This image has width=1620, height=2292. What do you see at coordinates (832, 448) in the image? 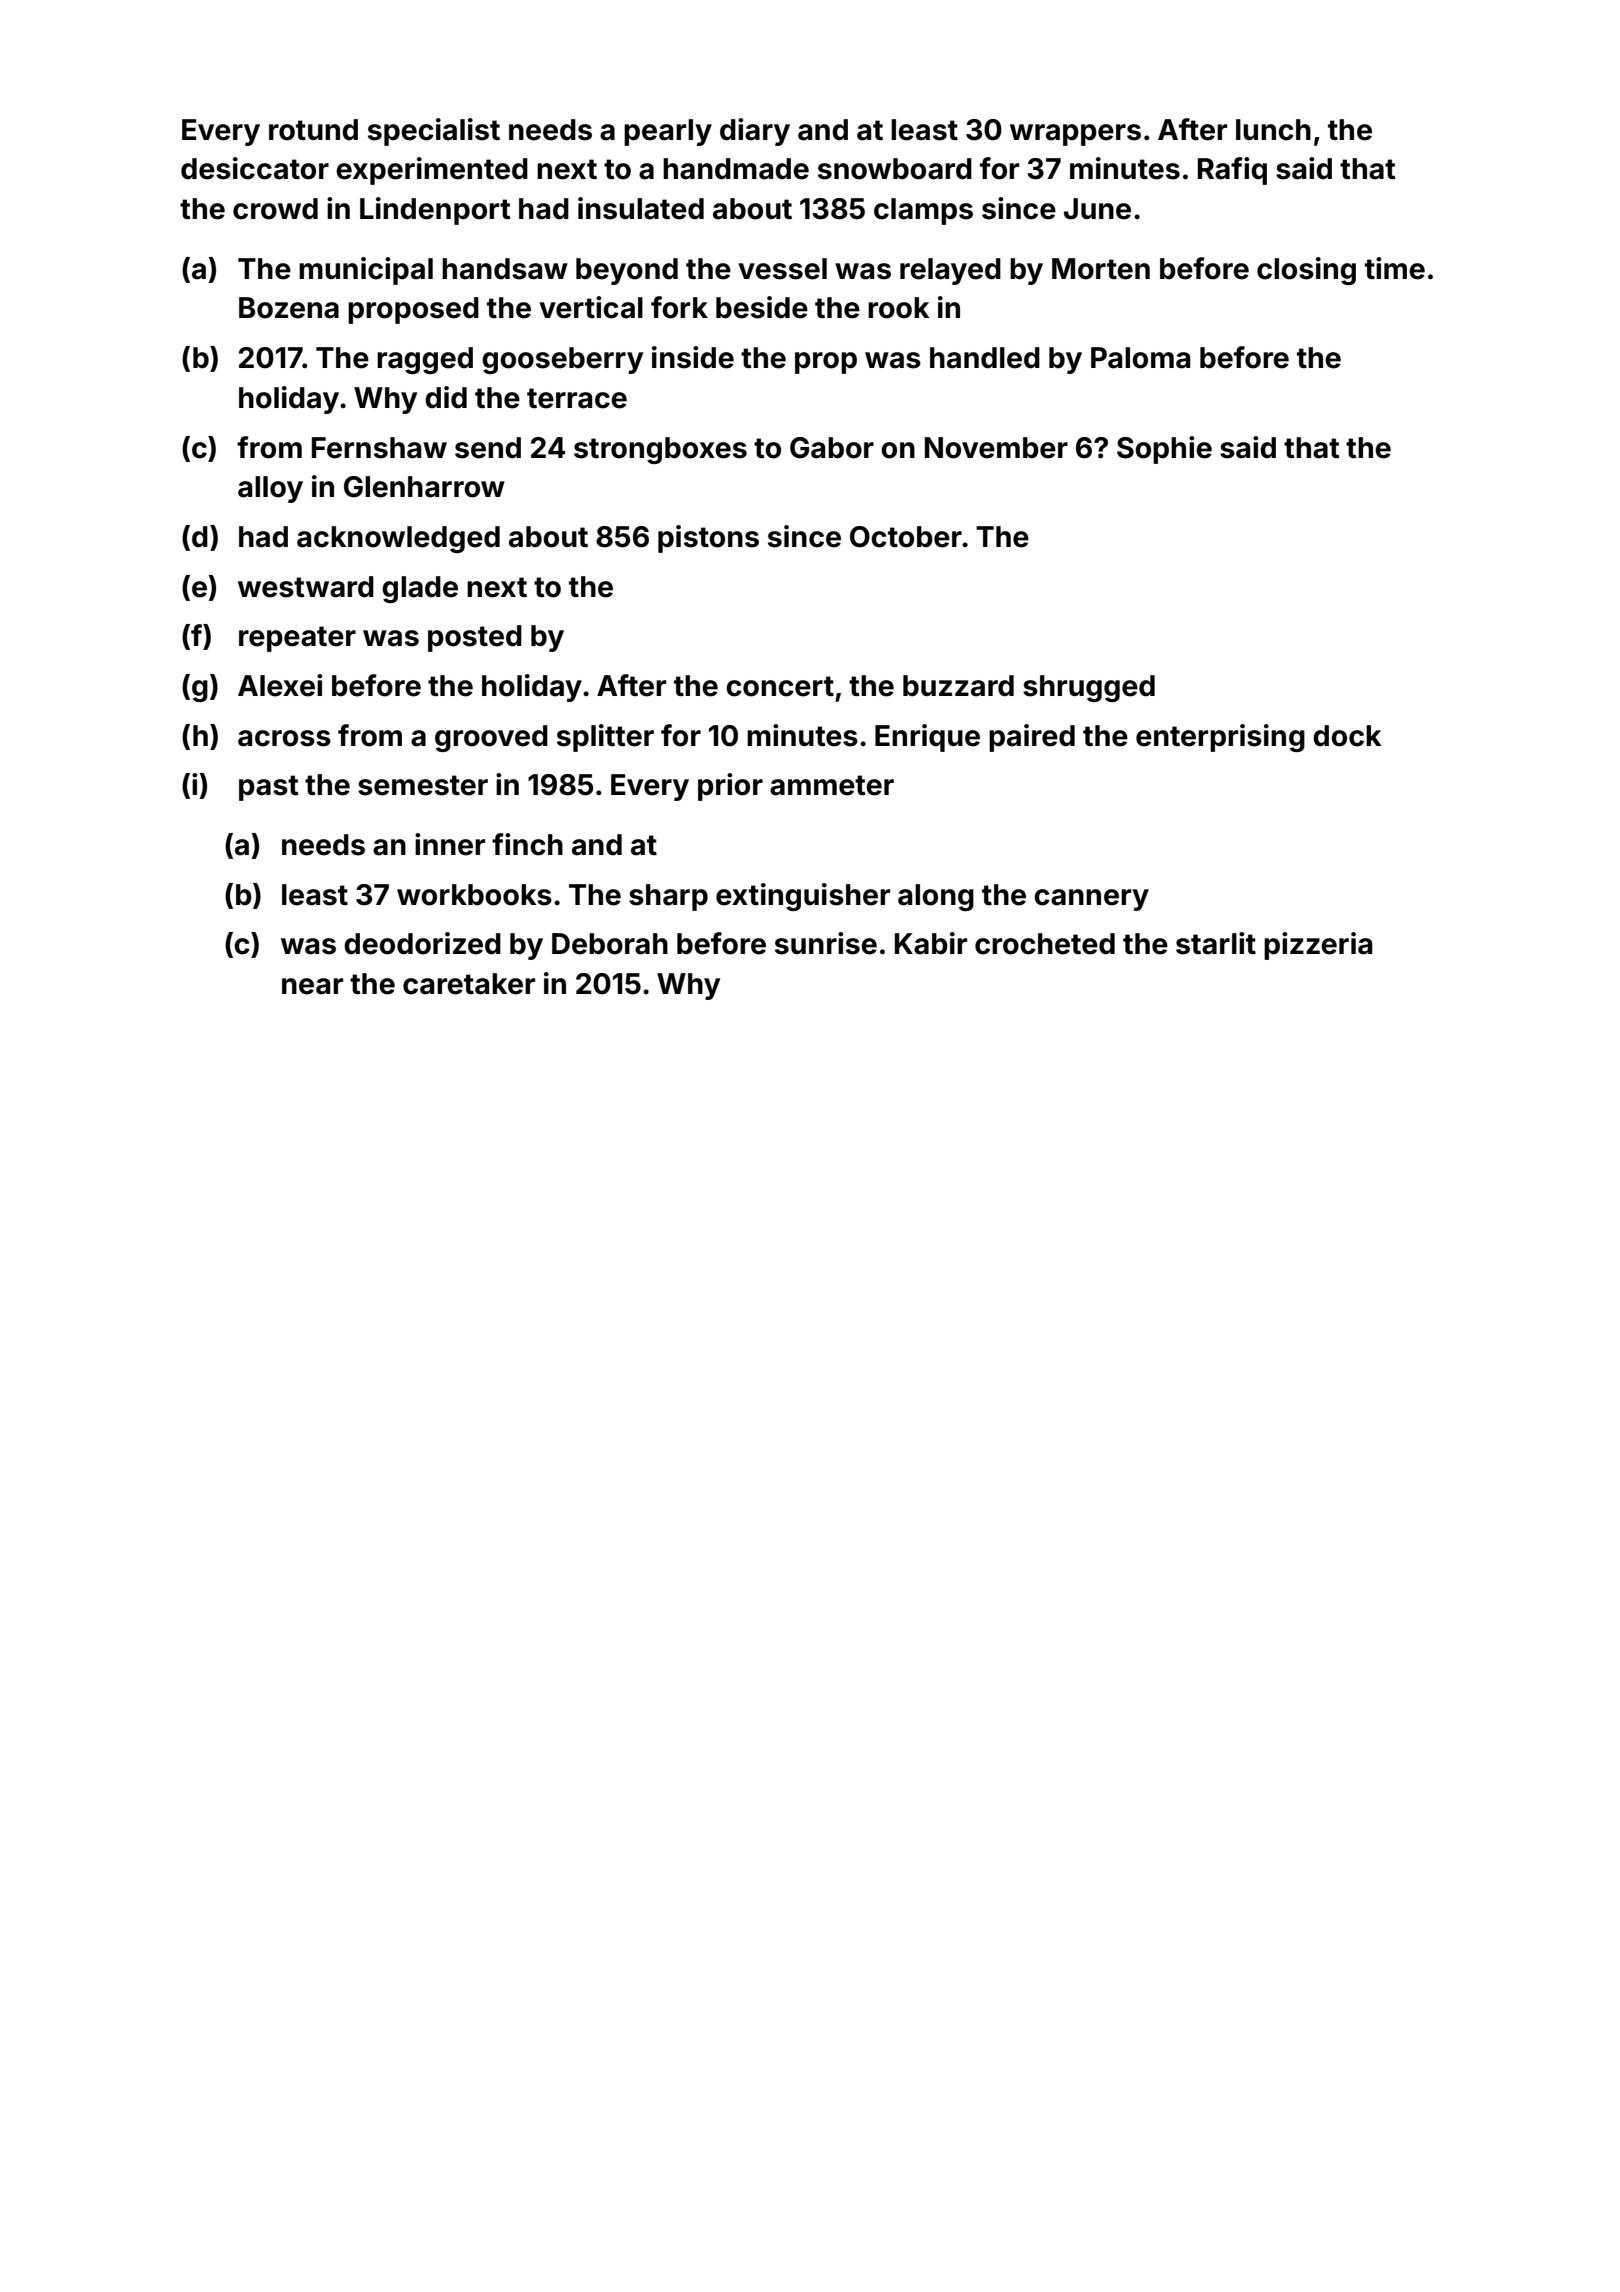
I see `Gabor` at bounding box center [832, 448].
